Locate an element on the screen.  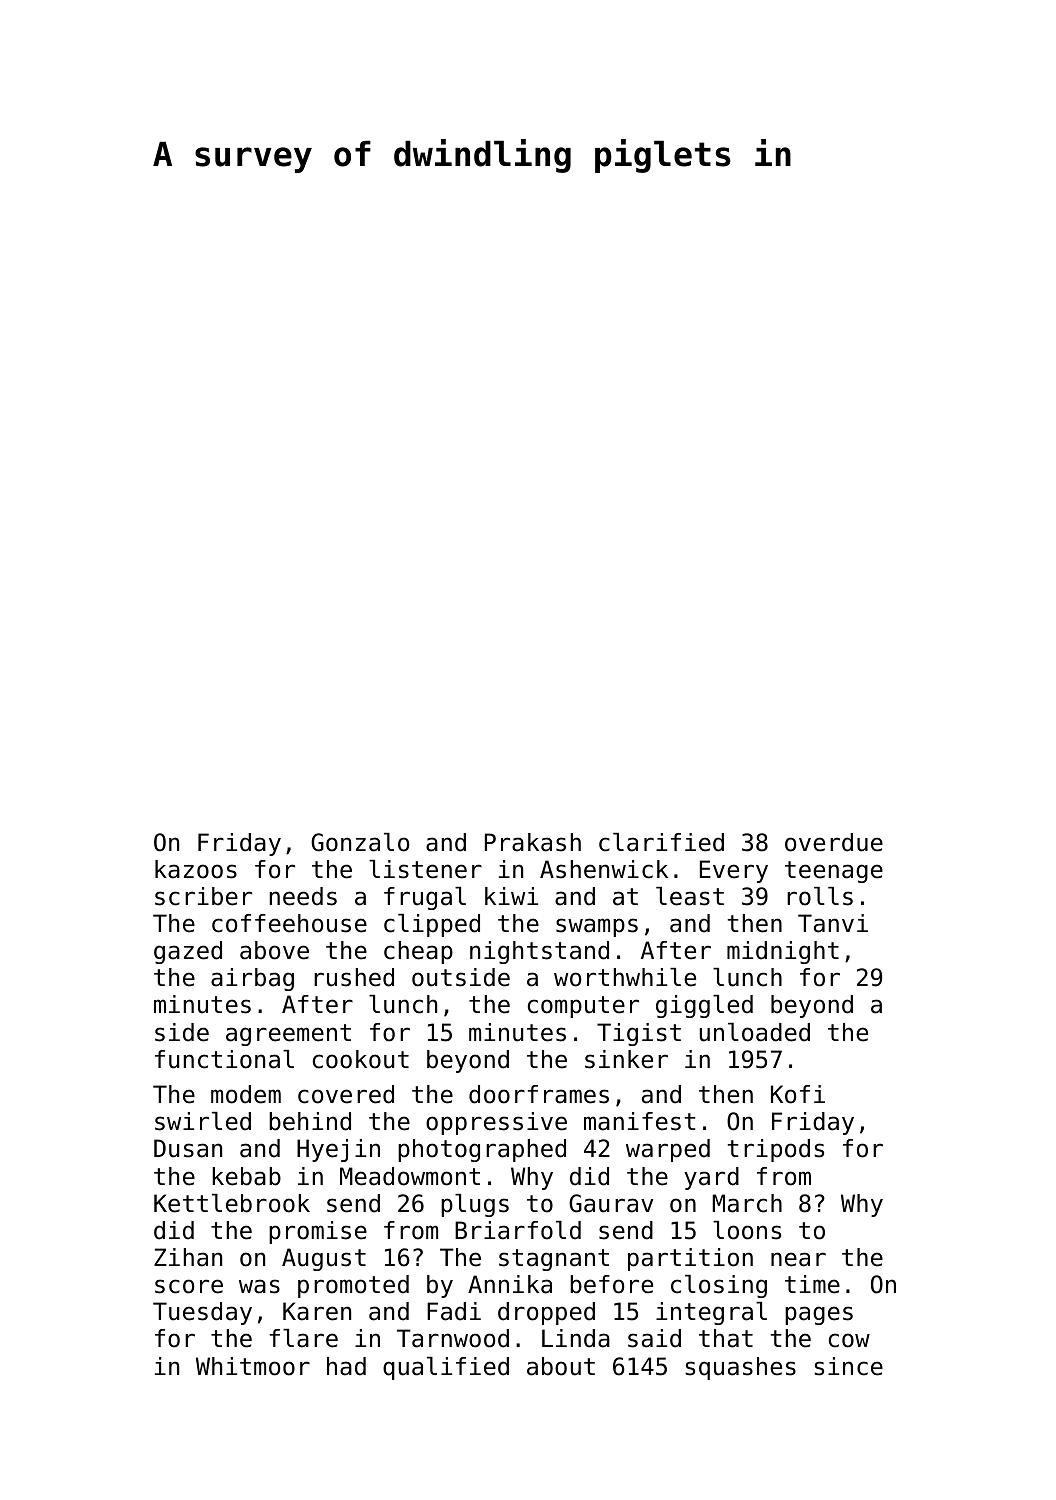
clarified is located at coordinates (661, 842).
